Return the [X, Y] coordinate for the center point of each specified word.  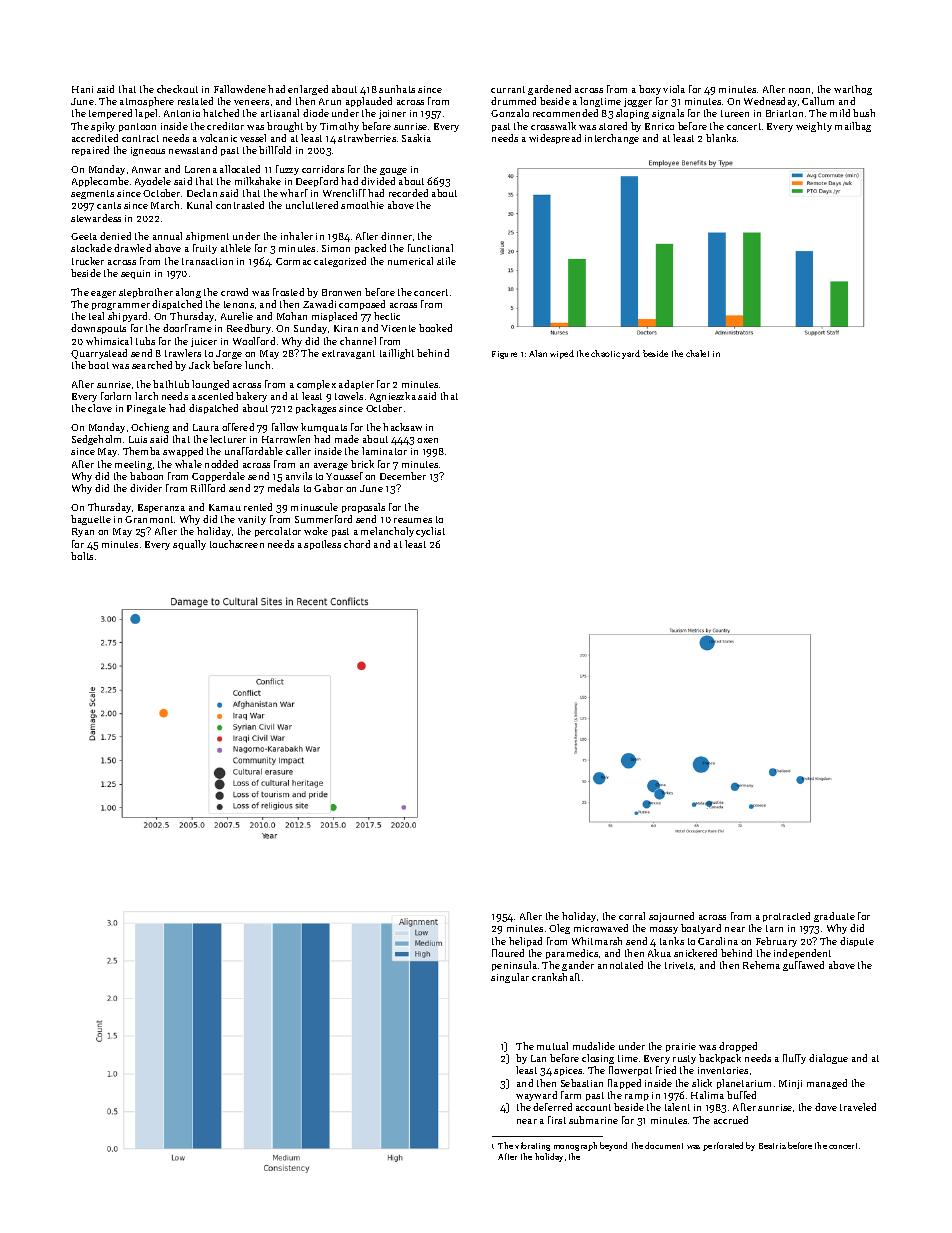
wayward [536, 1096]
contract [140, 138]
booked [435, 328]
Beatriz [772, 1146]
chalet [697, 353]
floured [508, 953]
